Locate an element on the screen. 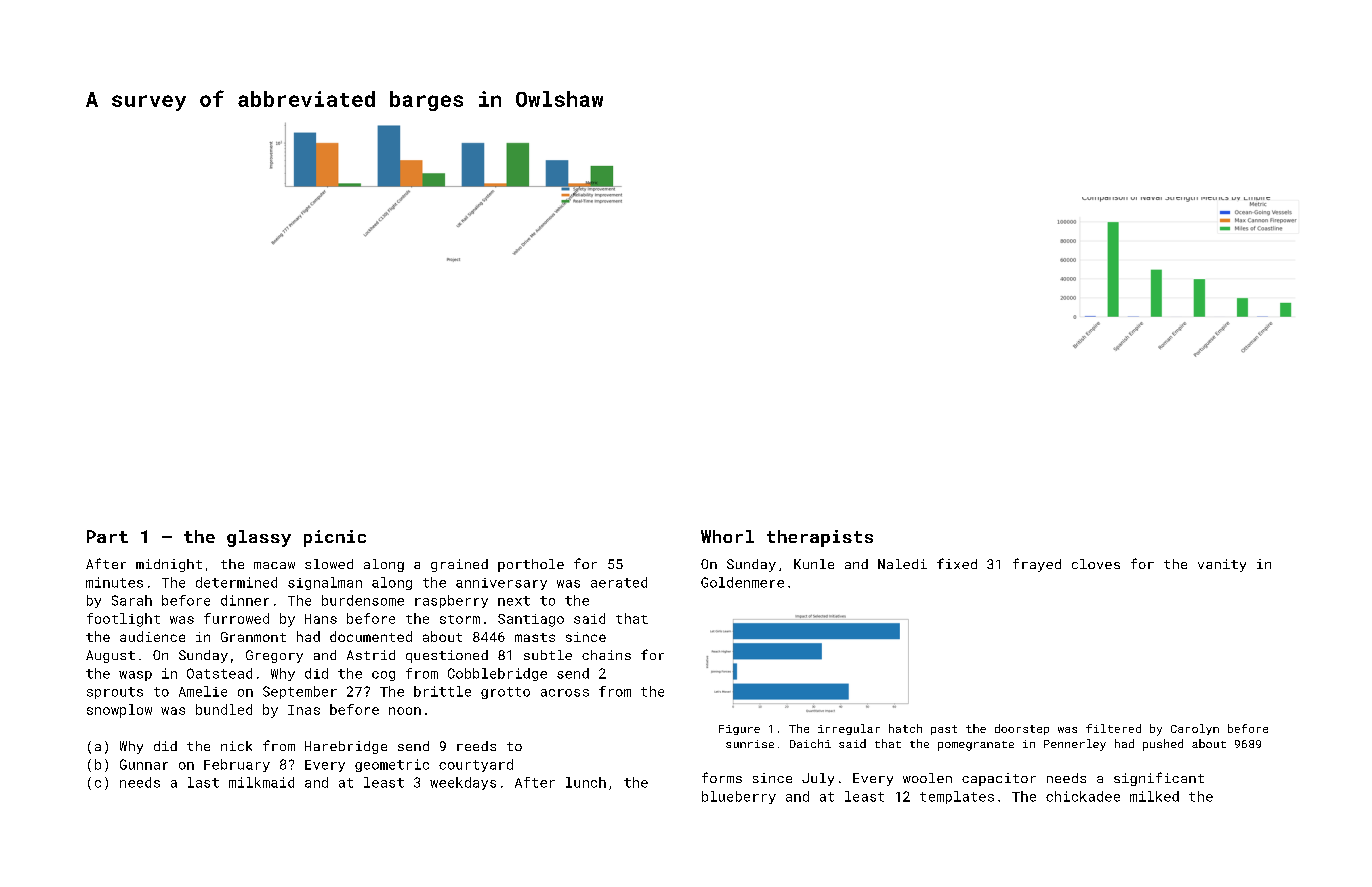  Whorl is located at coordinates (727, 536).
